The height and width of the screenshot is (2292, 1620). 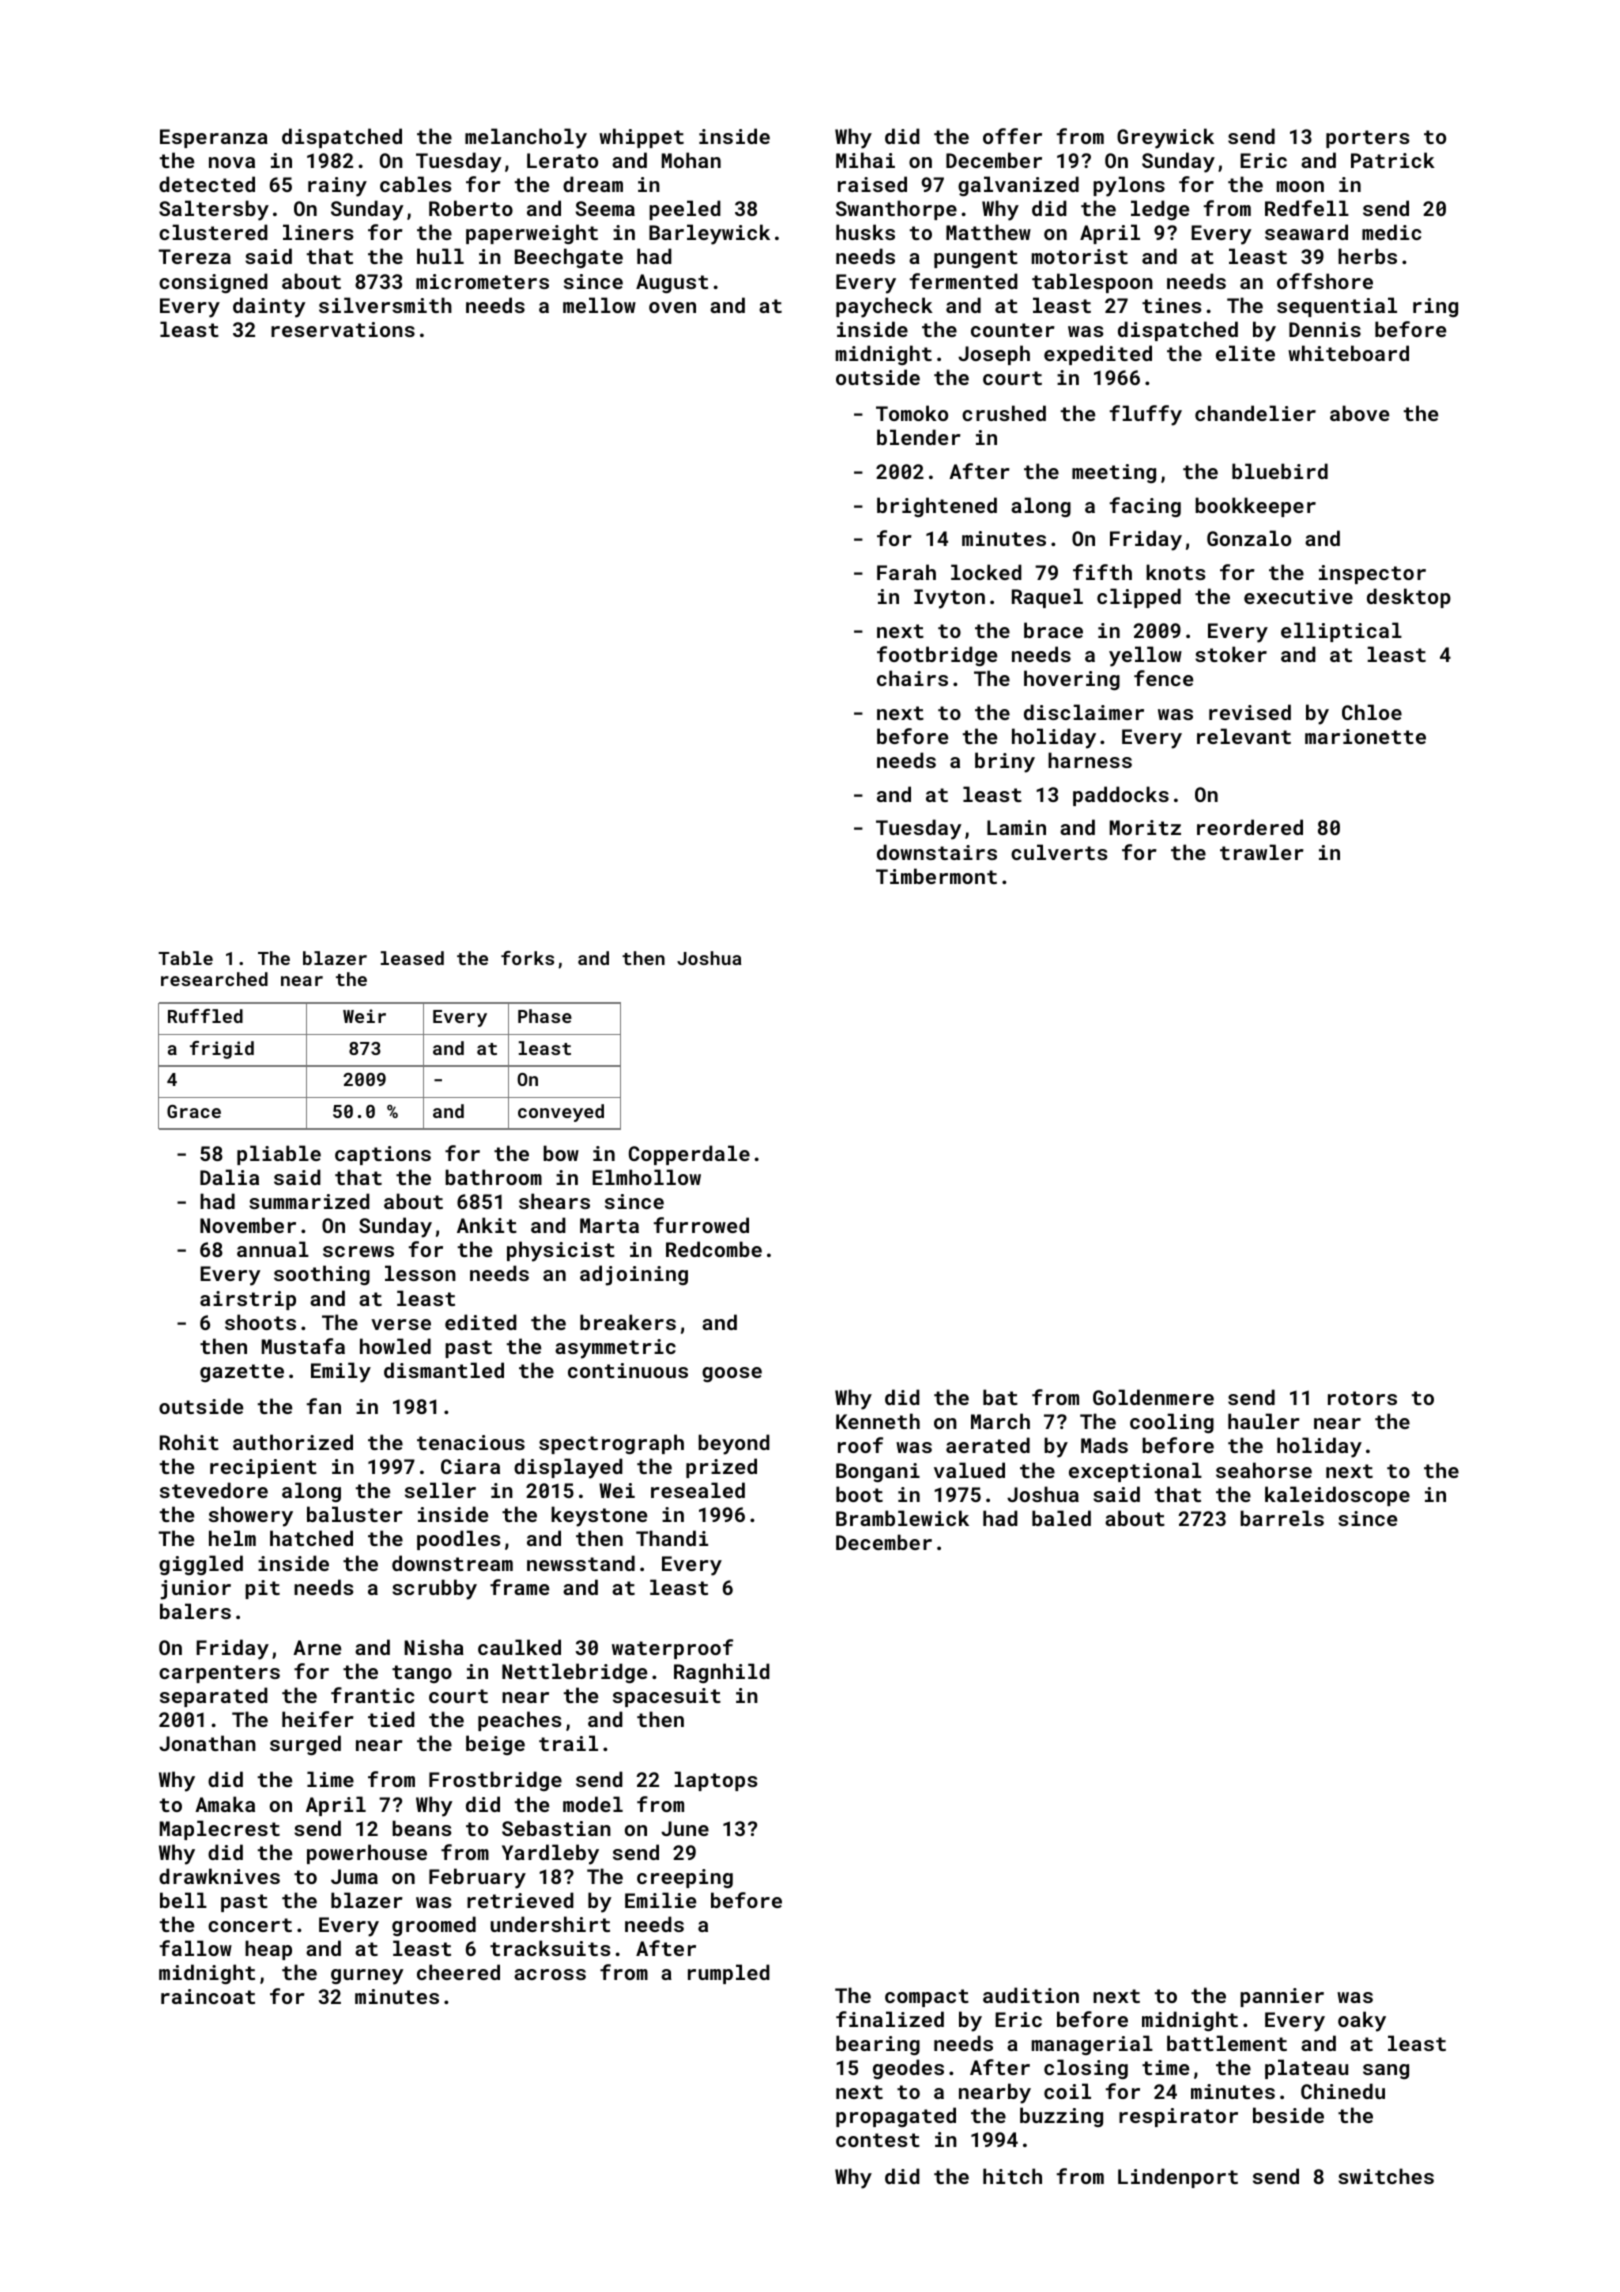 What do you see at coordinates (1135, 1472) in the screenshot?
I see `exceptional` at bounding box center [1135, 1472].
